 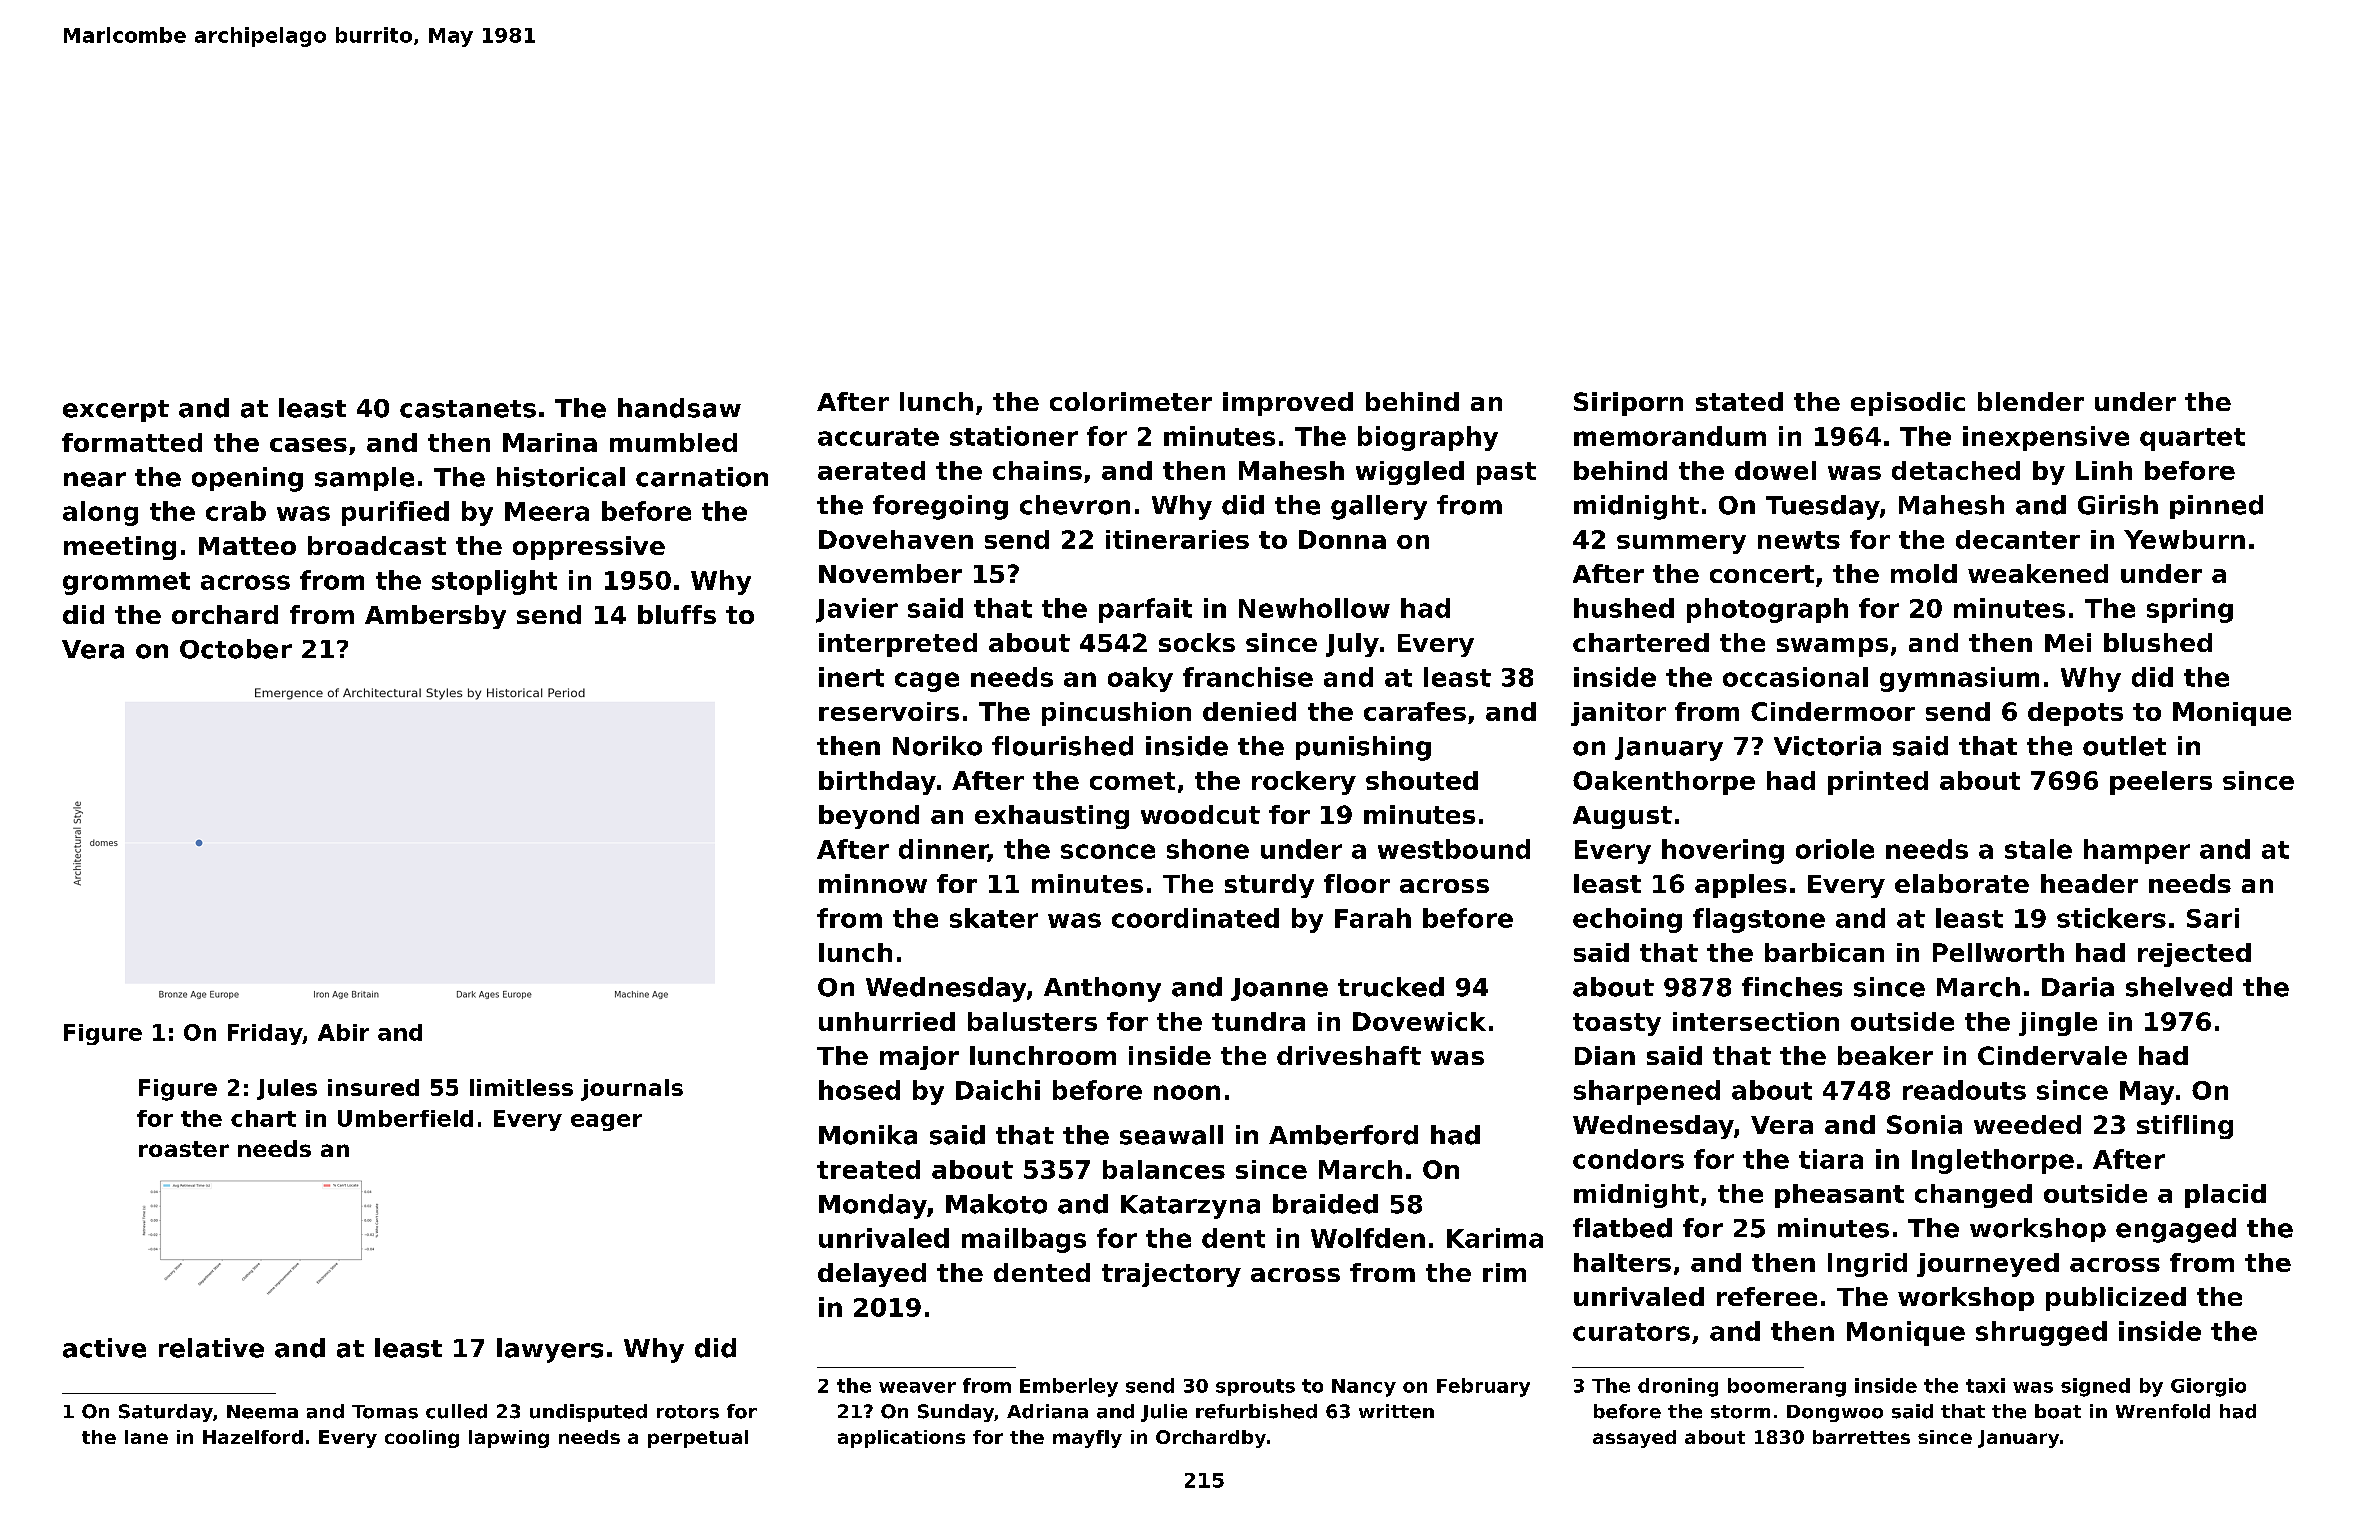 I want to click on driveshaft, so click(x=1349, y=1055).
